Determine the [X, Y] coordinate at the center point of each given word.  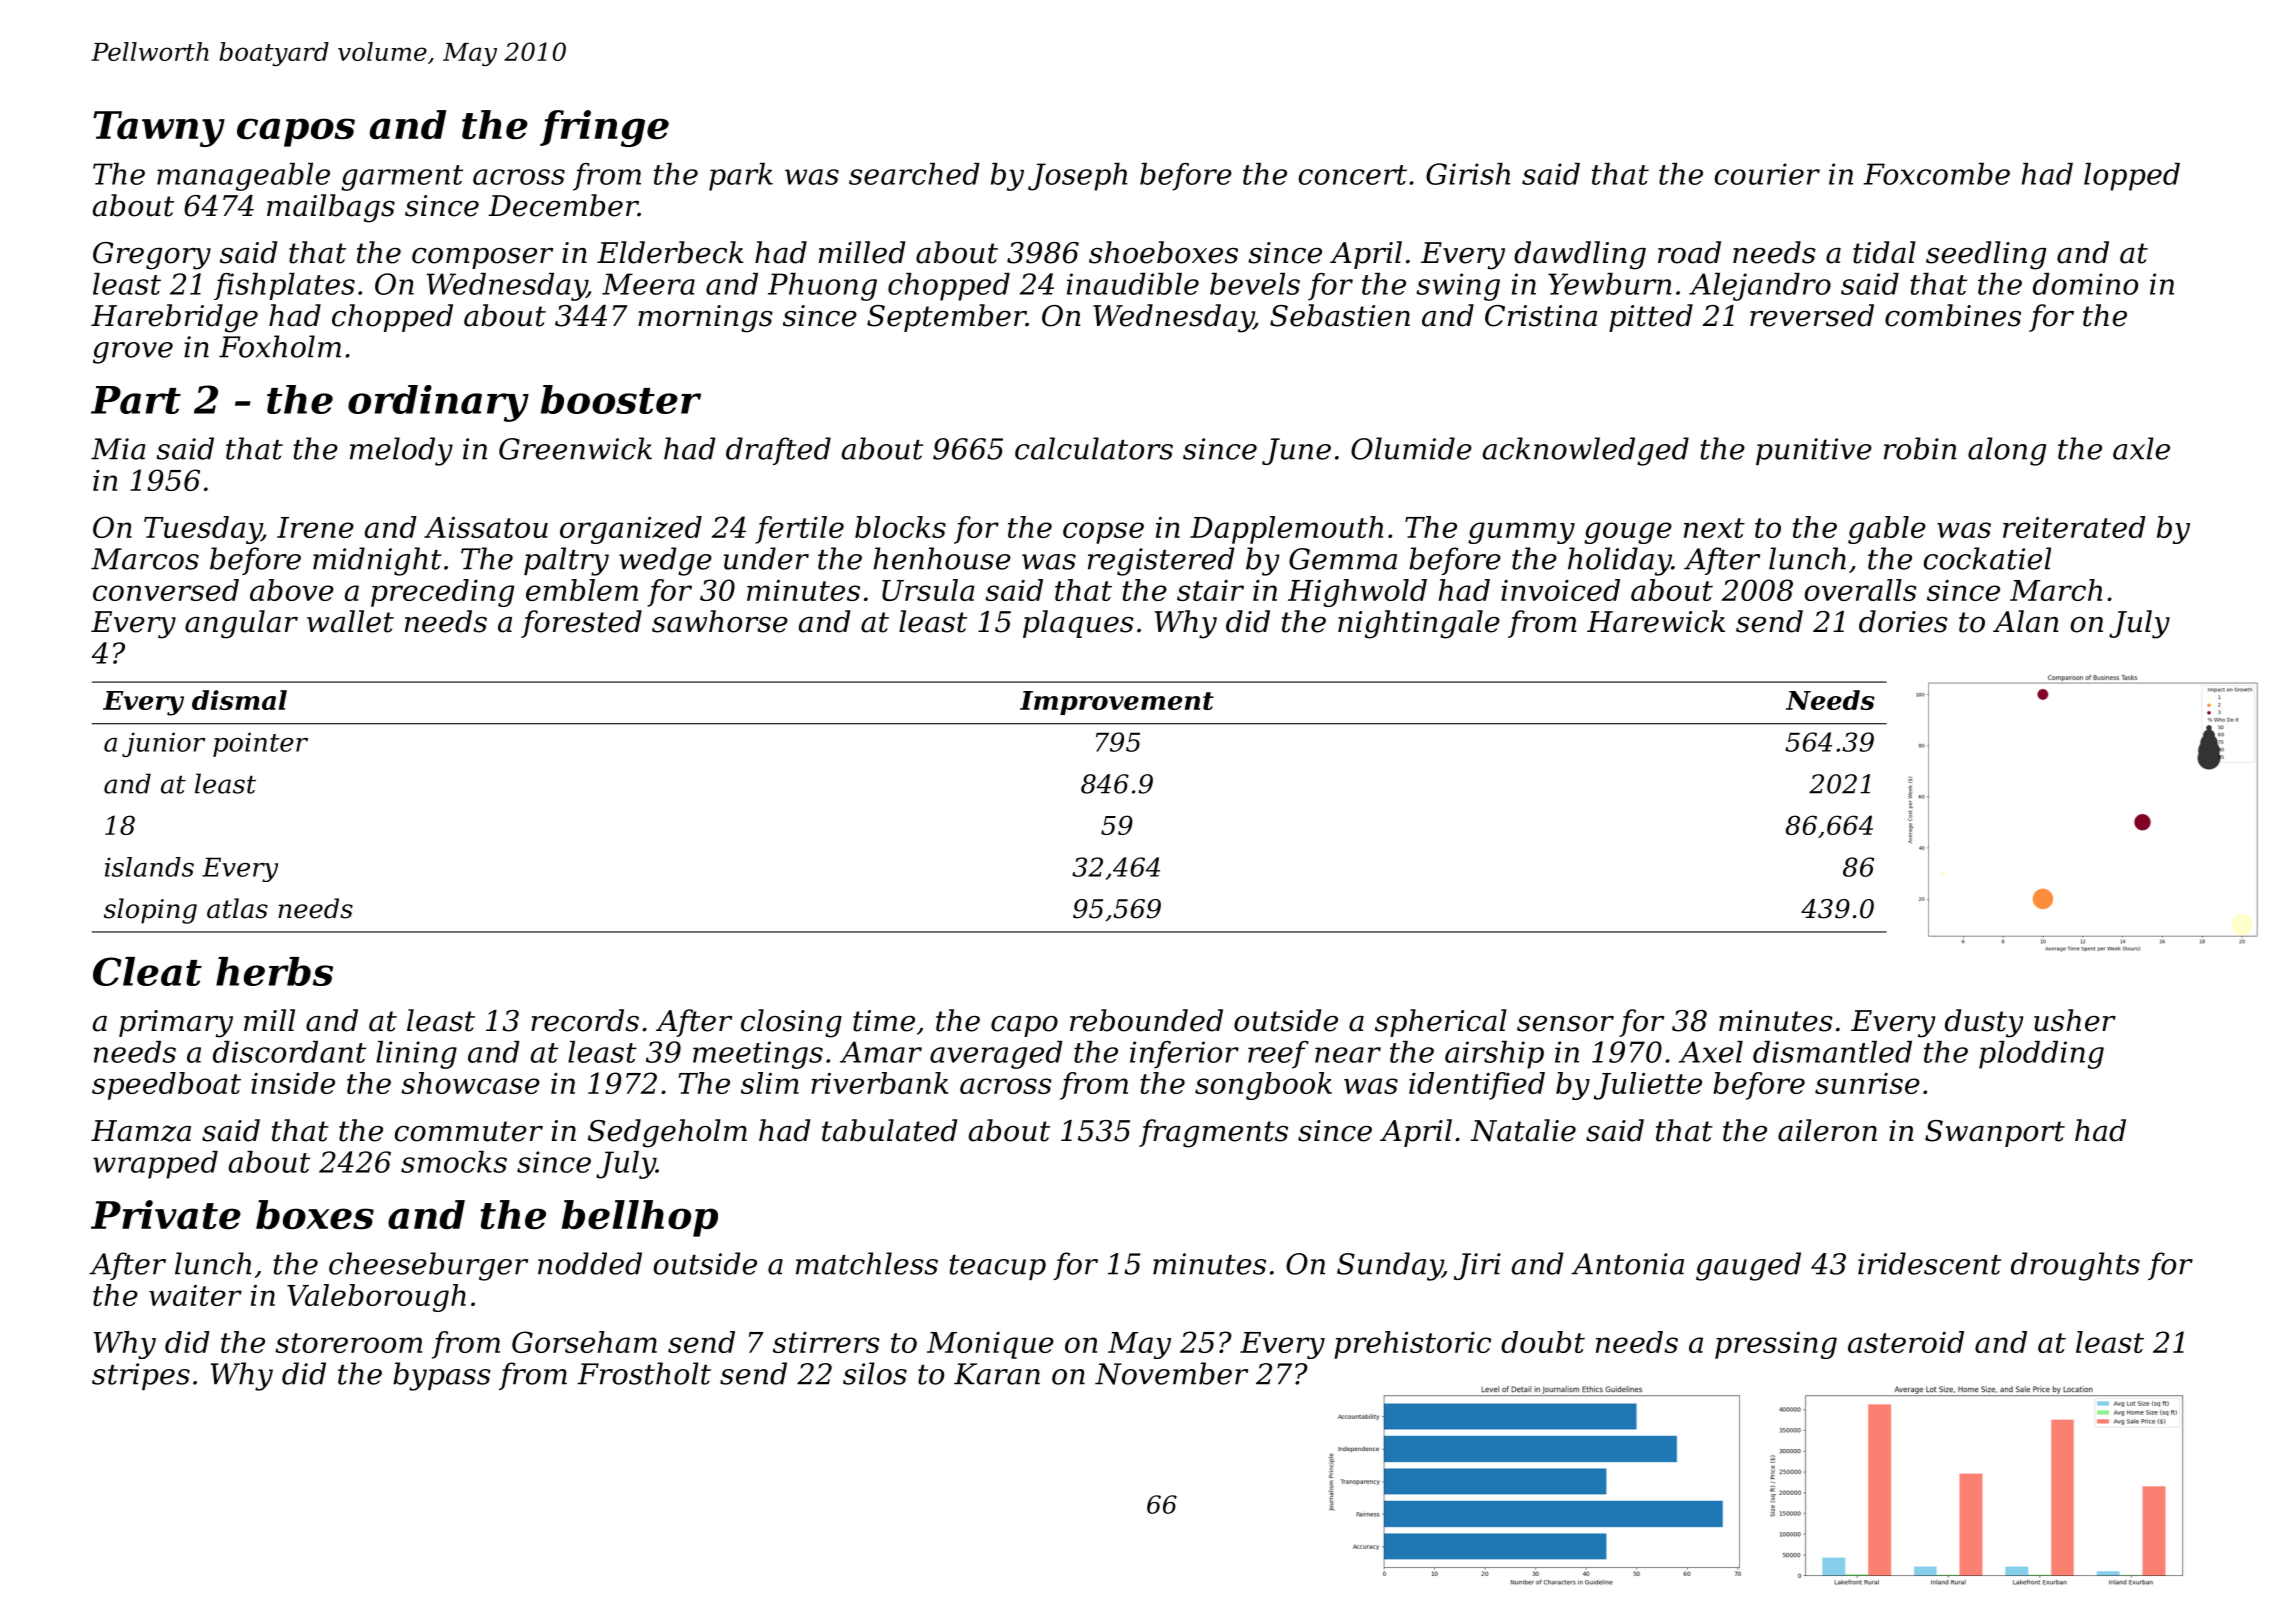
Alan [2025, 621]
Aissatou [486, 527]
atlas [237, 908]
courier [1767, 174]
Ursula [928, 590]
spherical [1441, 1023]
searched [914, 174]
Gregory [152, 256]
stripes [141, 1376]
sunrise [1867, 1083]
